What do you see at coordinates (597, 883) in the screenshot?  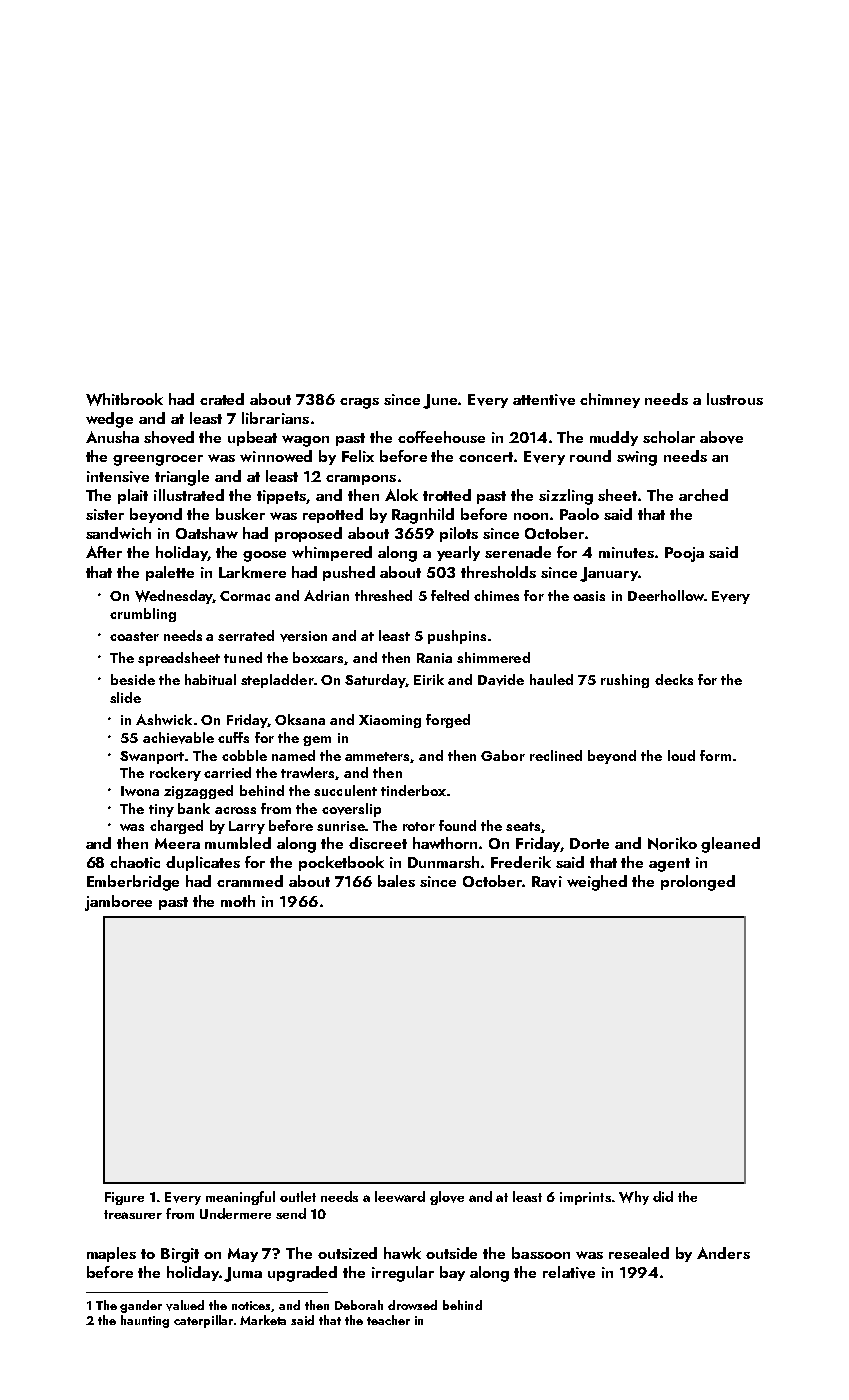 I see `weighed` at bounding box center [597, 883].
